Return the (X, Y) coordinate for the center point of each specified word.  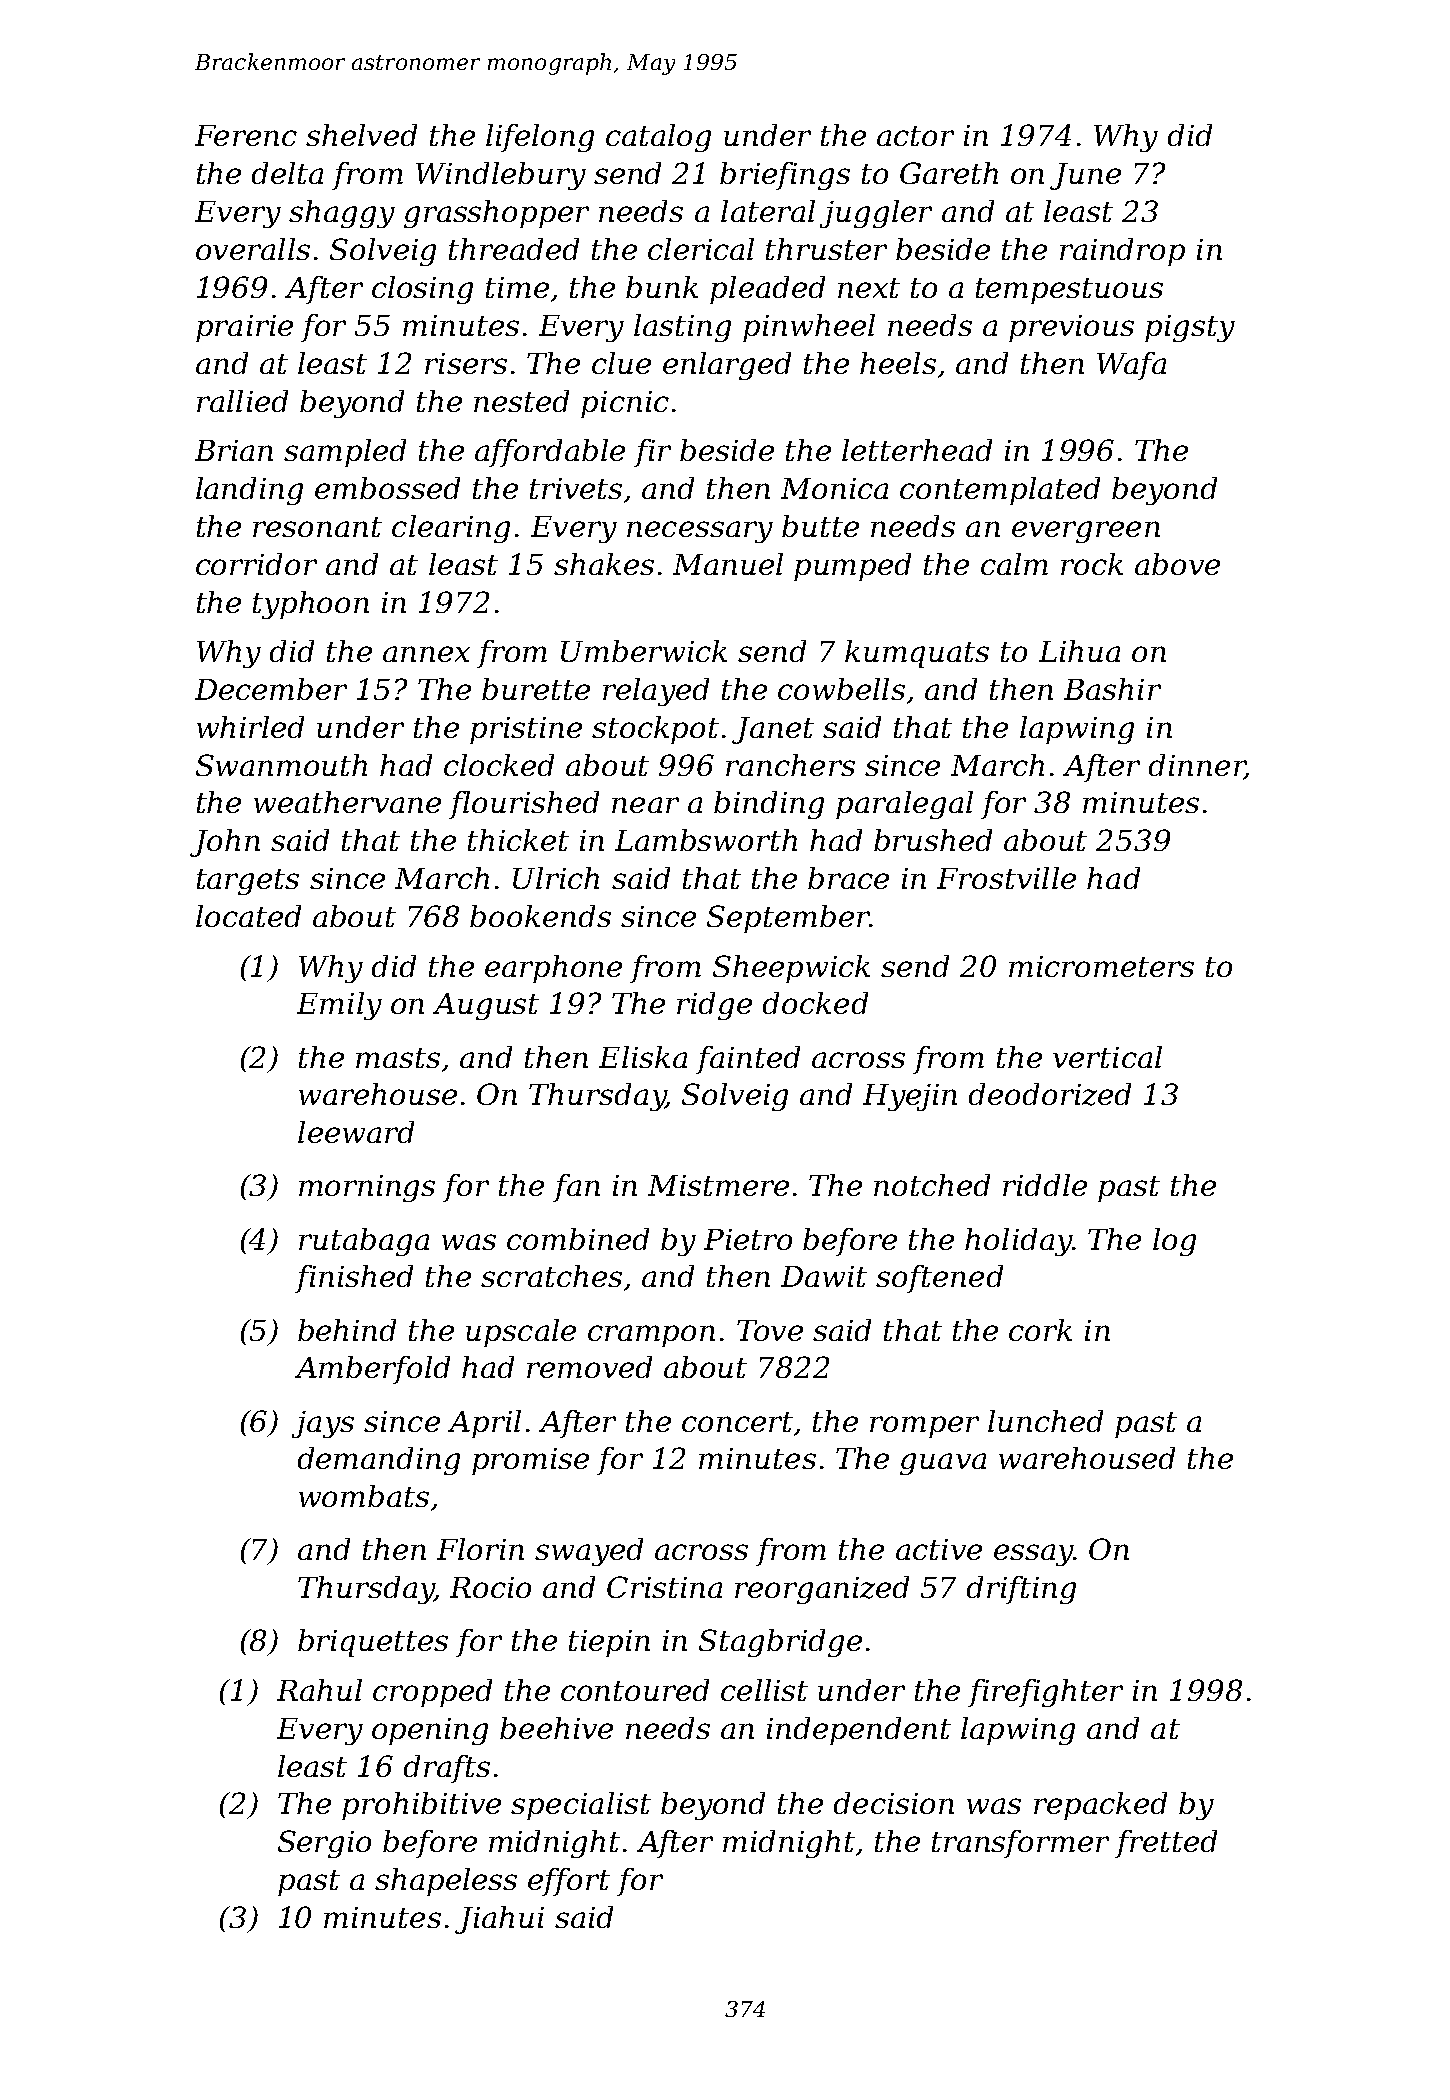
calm (1014, 564)
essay (1033, 1555)
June (1085, 176)
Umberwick (644, 651)
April (484, 1424)
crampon (651, 1336)
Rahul (319, 1690)
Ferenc (246, 135)
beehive (556, 1728)
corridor (256, 564)
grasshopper (496, 214)
